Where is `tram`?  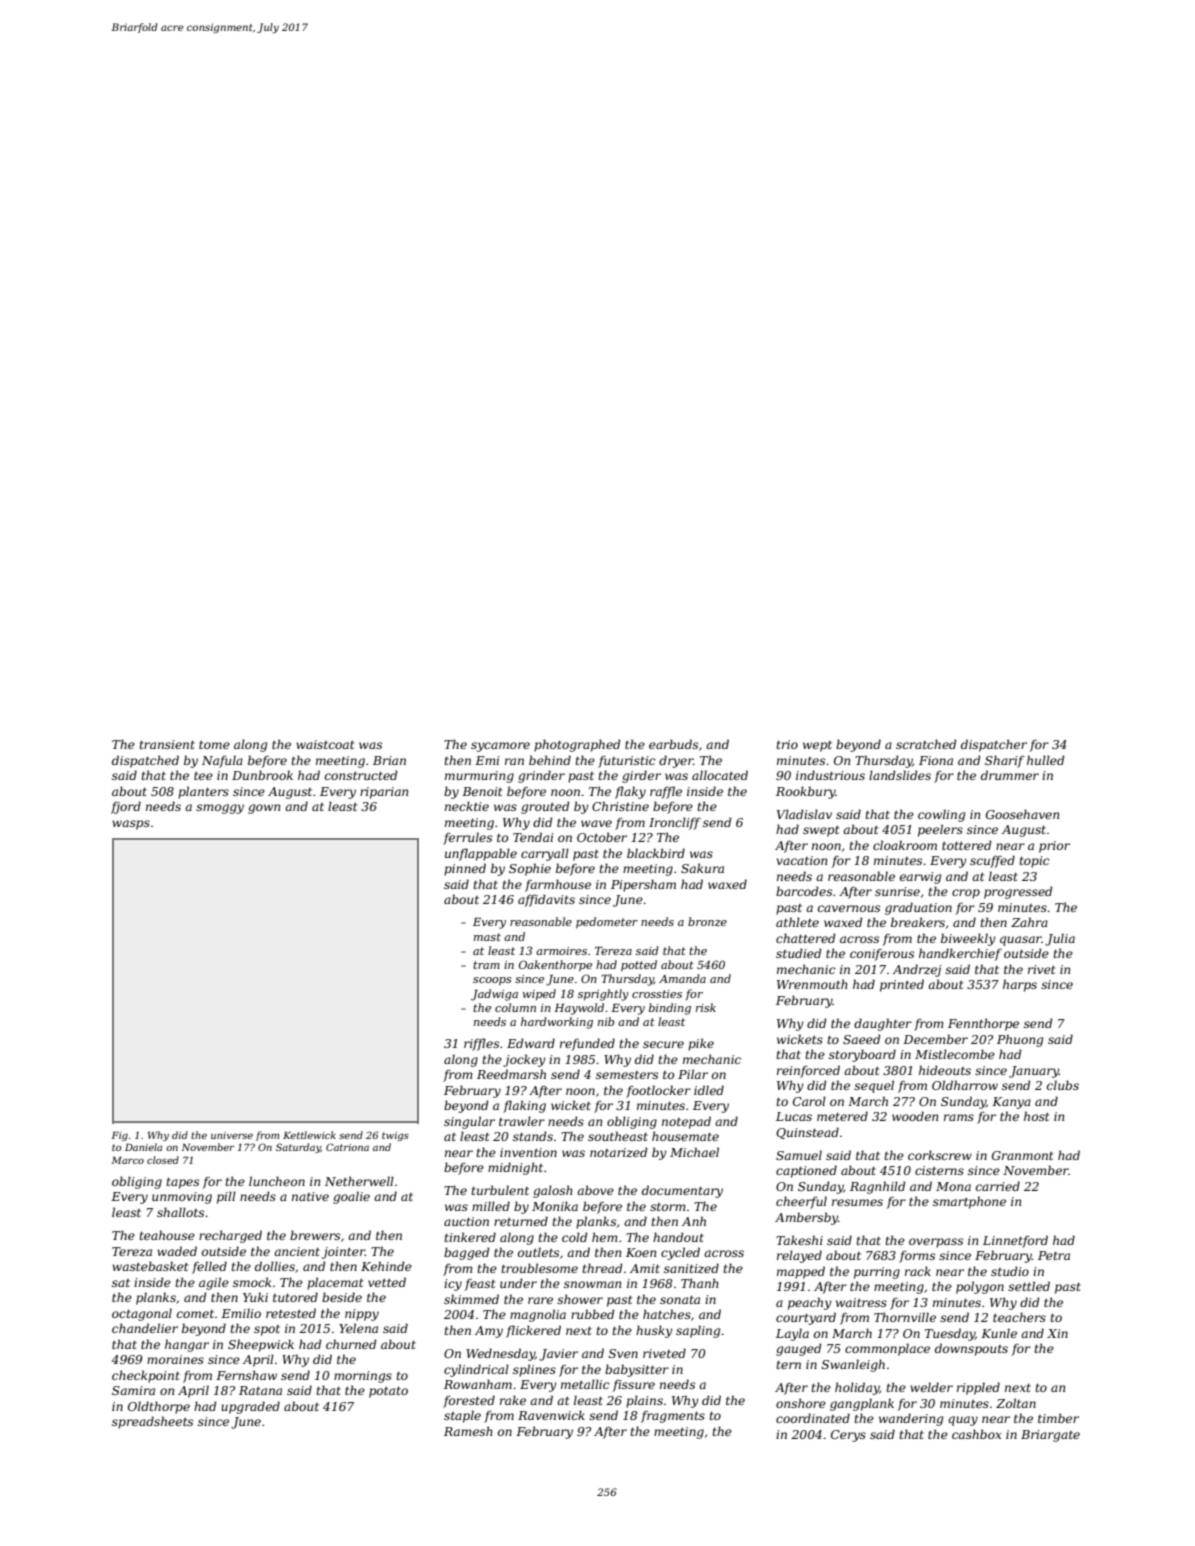
tram is located at coordinates (486, 965).
